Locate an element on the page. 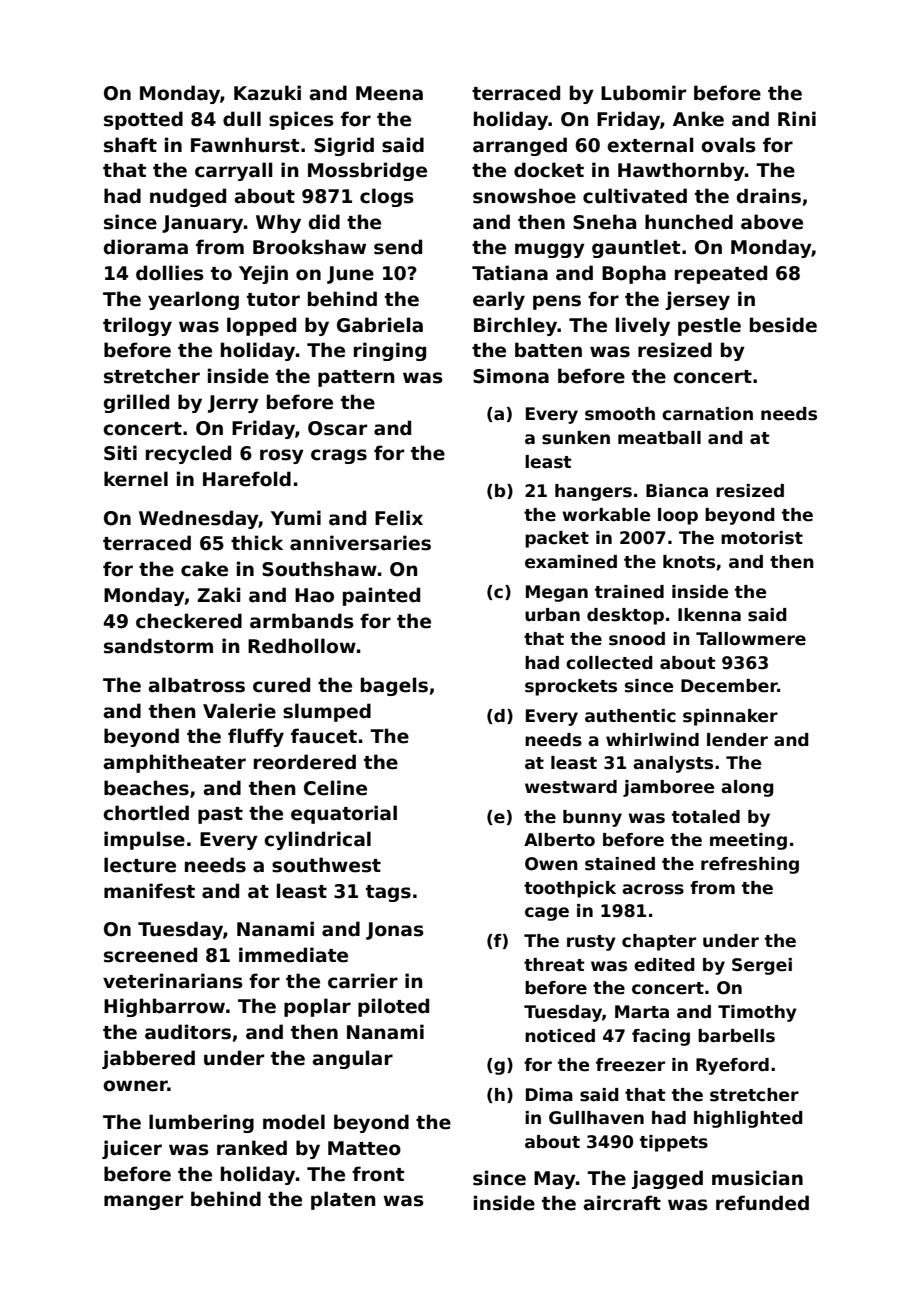  Felix is located at coordinates (399, 518).
